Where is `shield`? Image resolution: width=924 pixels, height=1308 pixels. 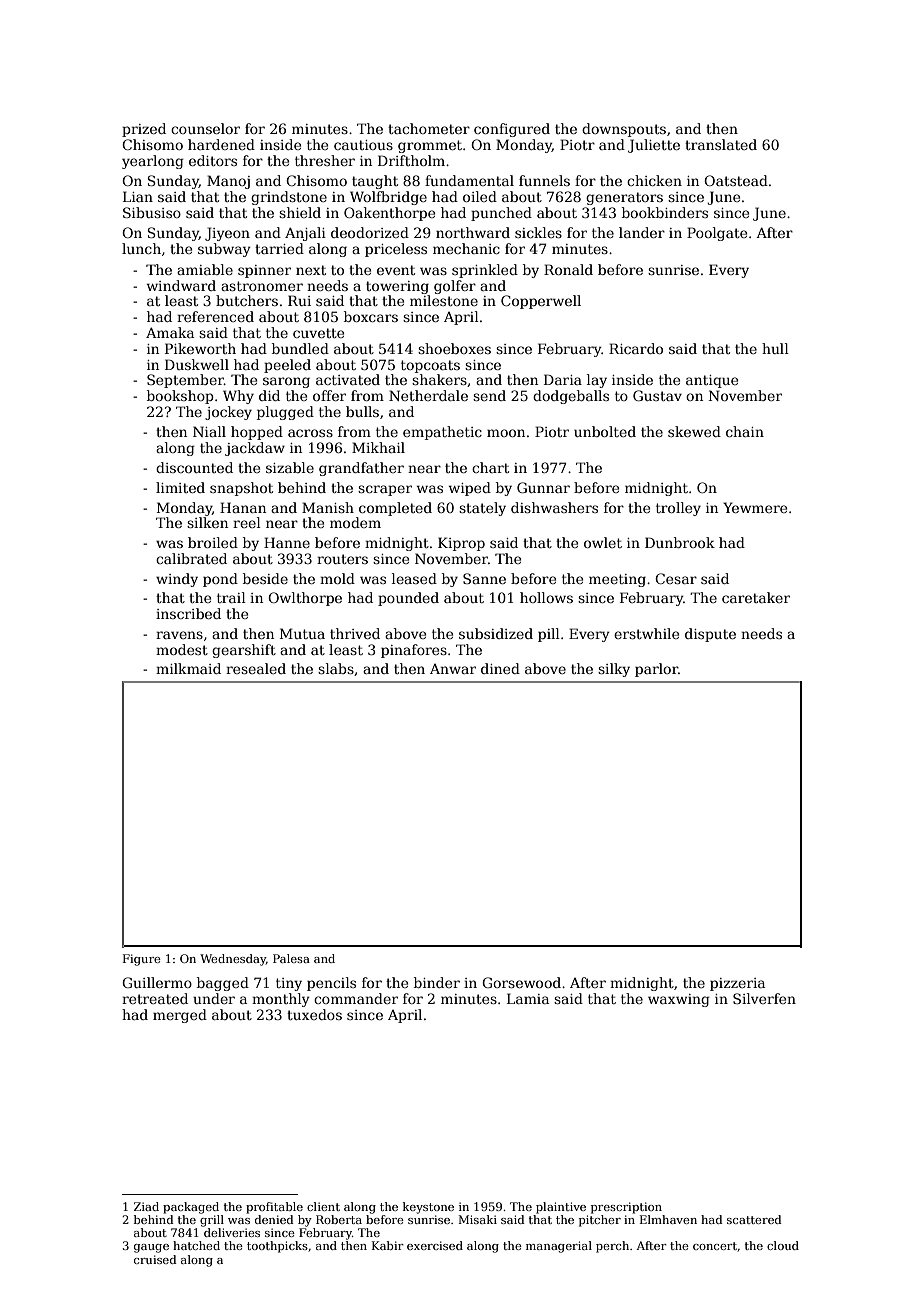
shield is located at coordinates (300, 212).
